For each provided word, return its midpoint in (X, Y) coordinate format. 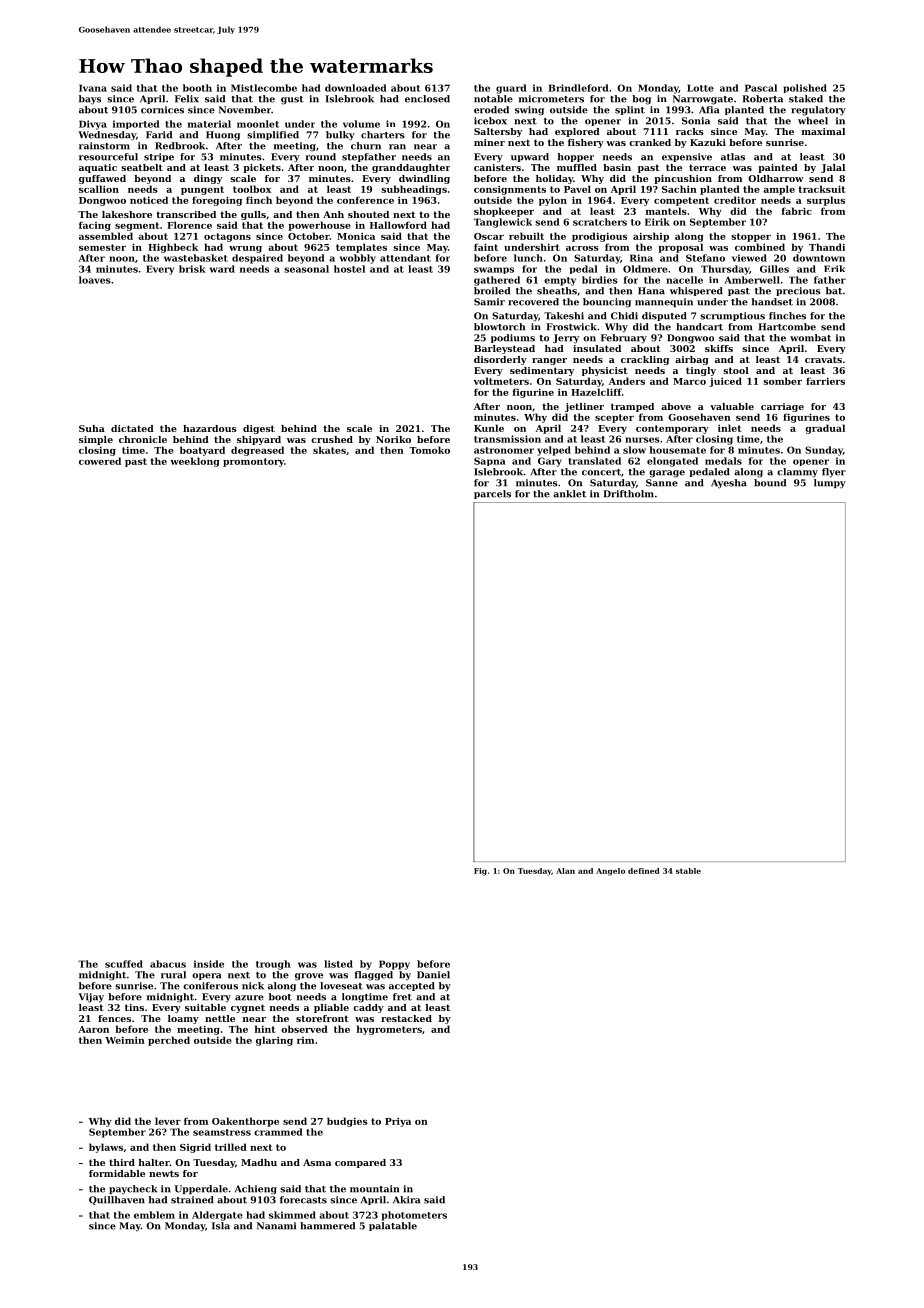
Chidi (624, 316)
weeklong (194, 462)
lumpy (830, 484)
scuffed (124, 964)
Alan (565, 871)
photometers (414, 1216)
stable (688, 871)
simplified (273, 135)
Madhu (259, 1162)
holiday (554, 179)
